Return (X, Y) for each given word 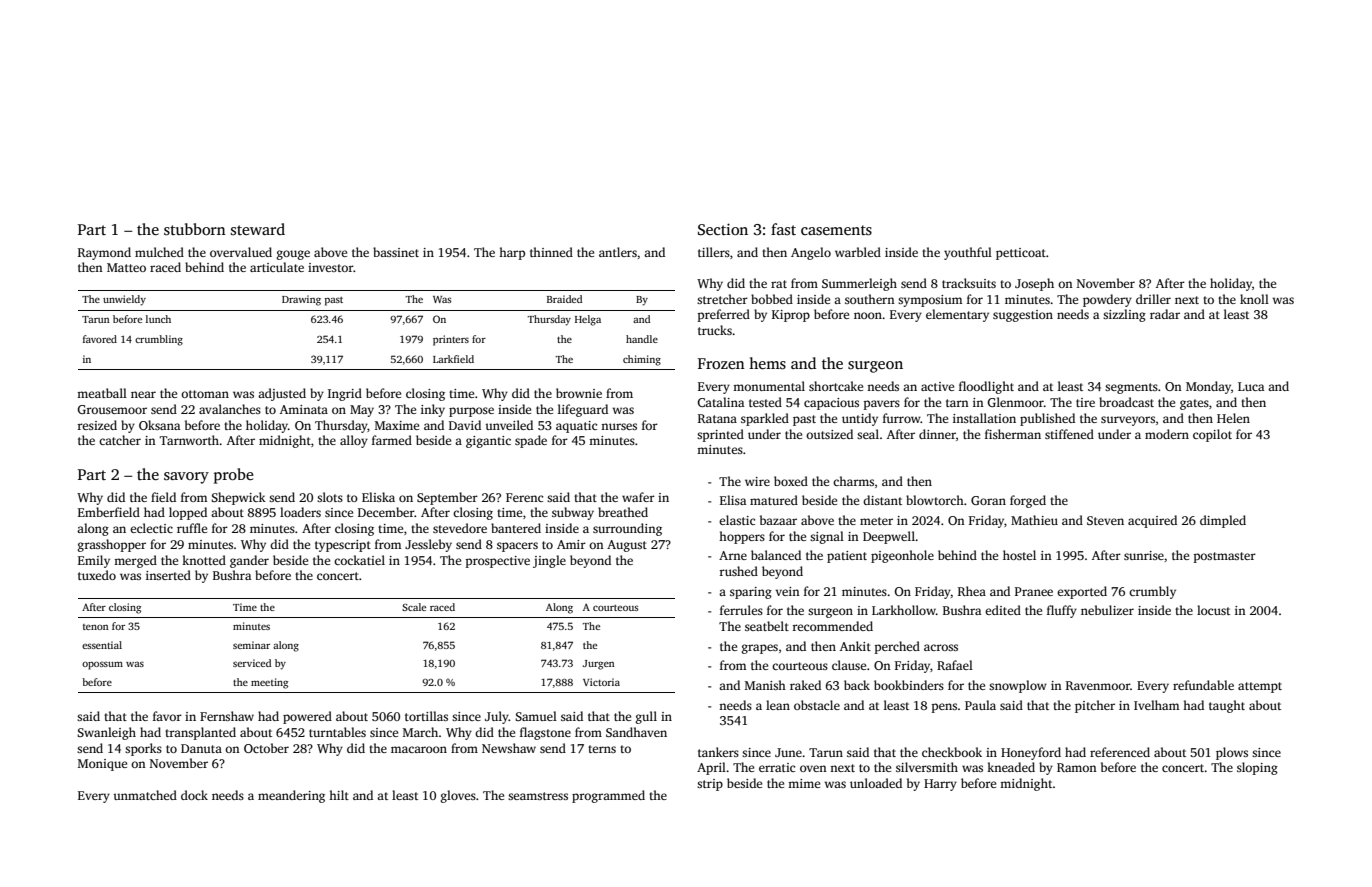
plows (1232, 753)
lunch (158, 319)
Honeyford (1031, 753)
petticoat (1021, 254)
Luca (1251, 386)
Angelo (811, 253)
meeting (269, 683)
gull (646, 717)
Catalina (720, 402)
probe (233, 476)
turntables (337, 732)
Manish (765, 685)
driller (1153, 299)
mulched (159, 252)
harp (512, 253)
